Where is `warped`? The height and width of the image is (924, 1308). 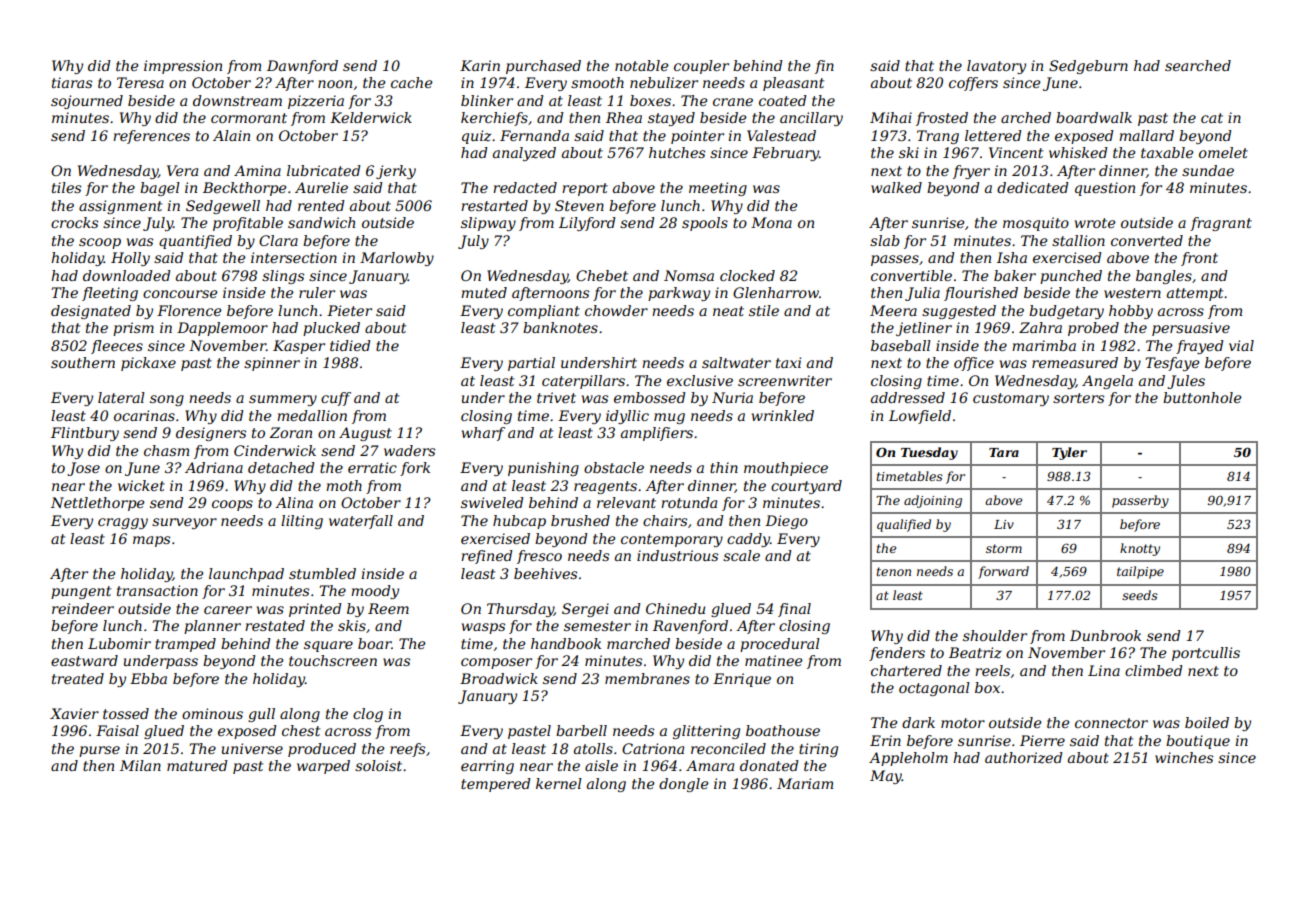 warped is located at coordinates (323, 767).
